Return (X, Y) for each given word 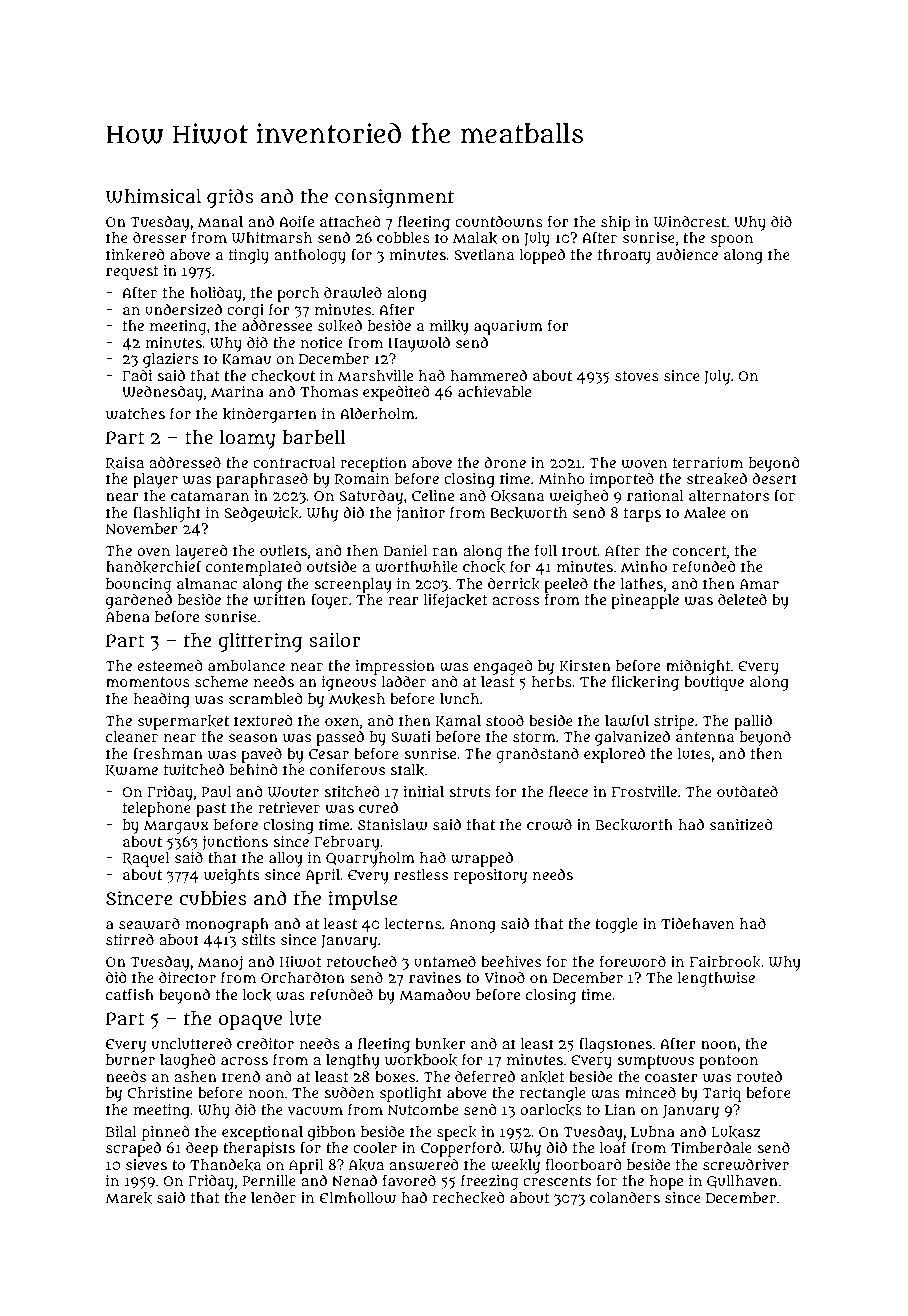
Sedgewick (261, 514)
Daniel (406, 550)
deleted (742, 599)
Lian (620, 1109)
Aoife (296, 221)
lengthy (353, 1061)
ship (615, 223)
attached (350, 221)
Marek (128, 1198)
